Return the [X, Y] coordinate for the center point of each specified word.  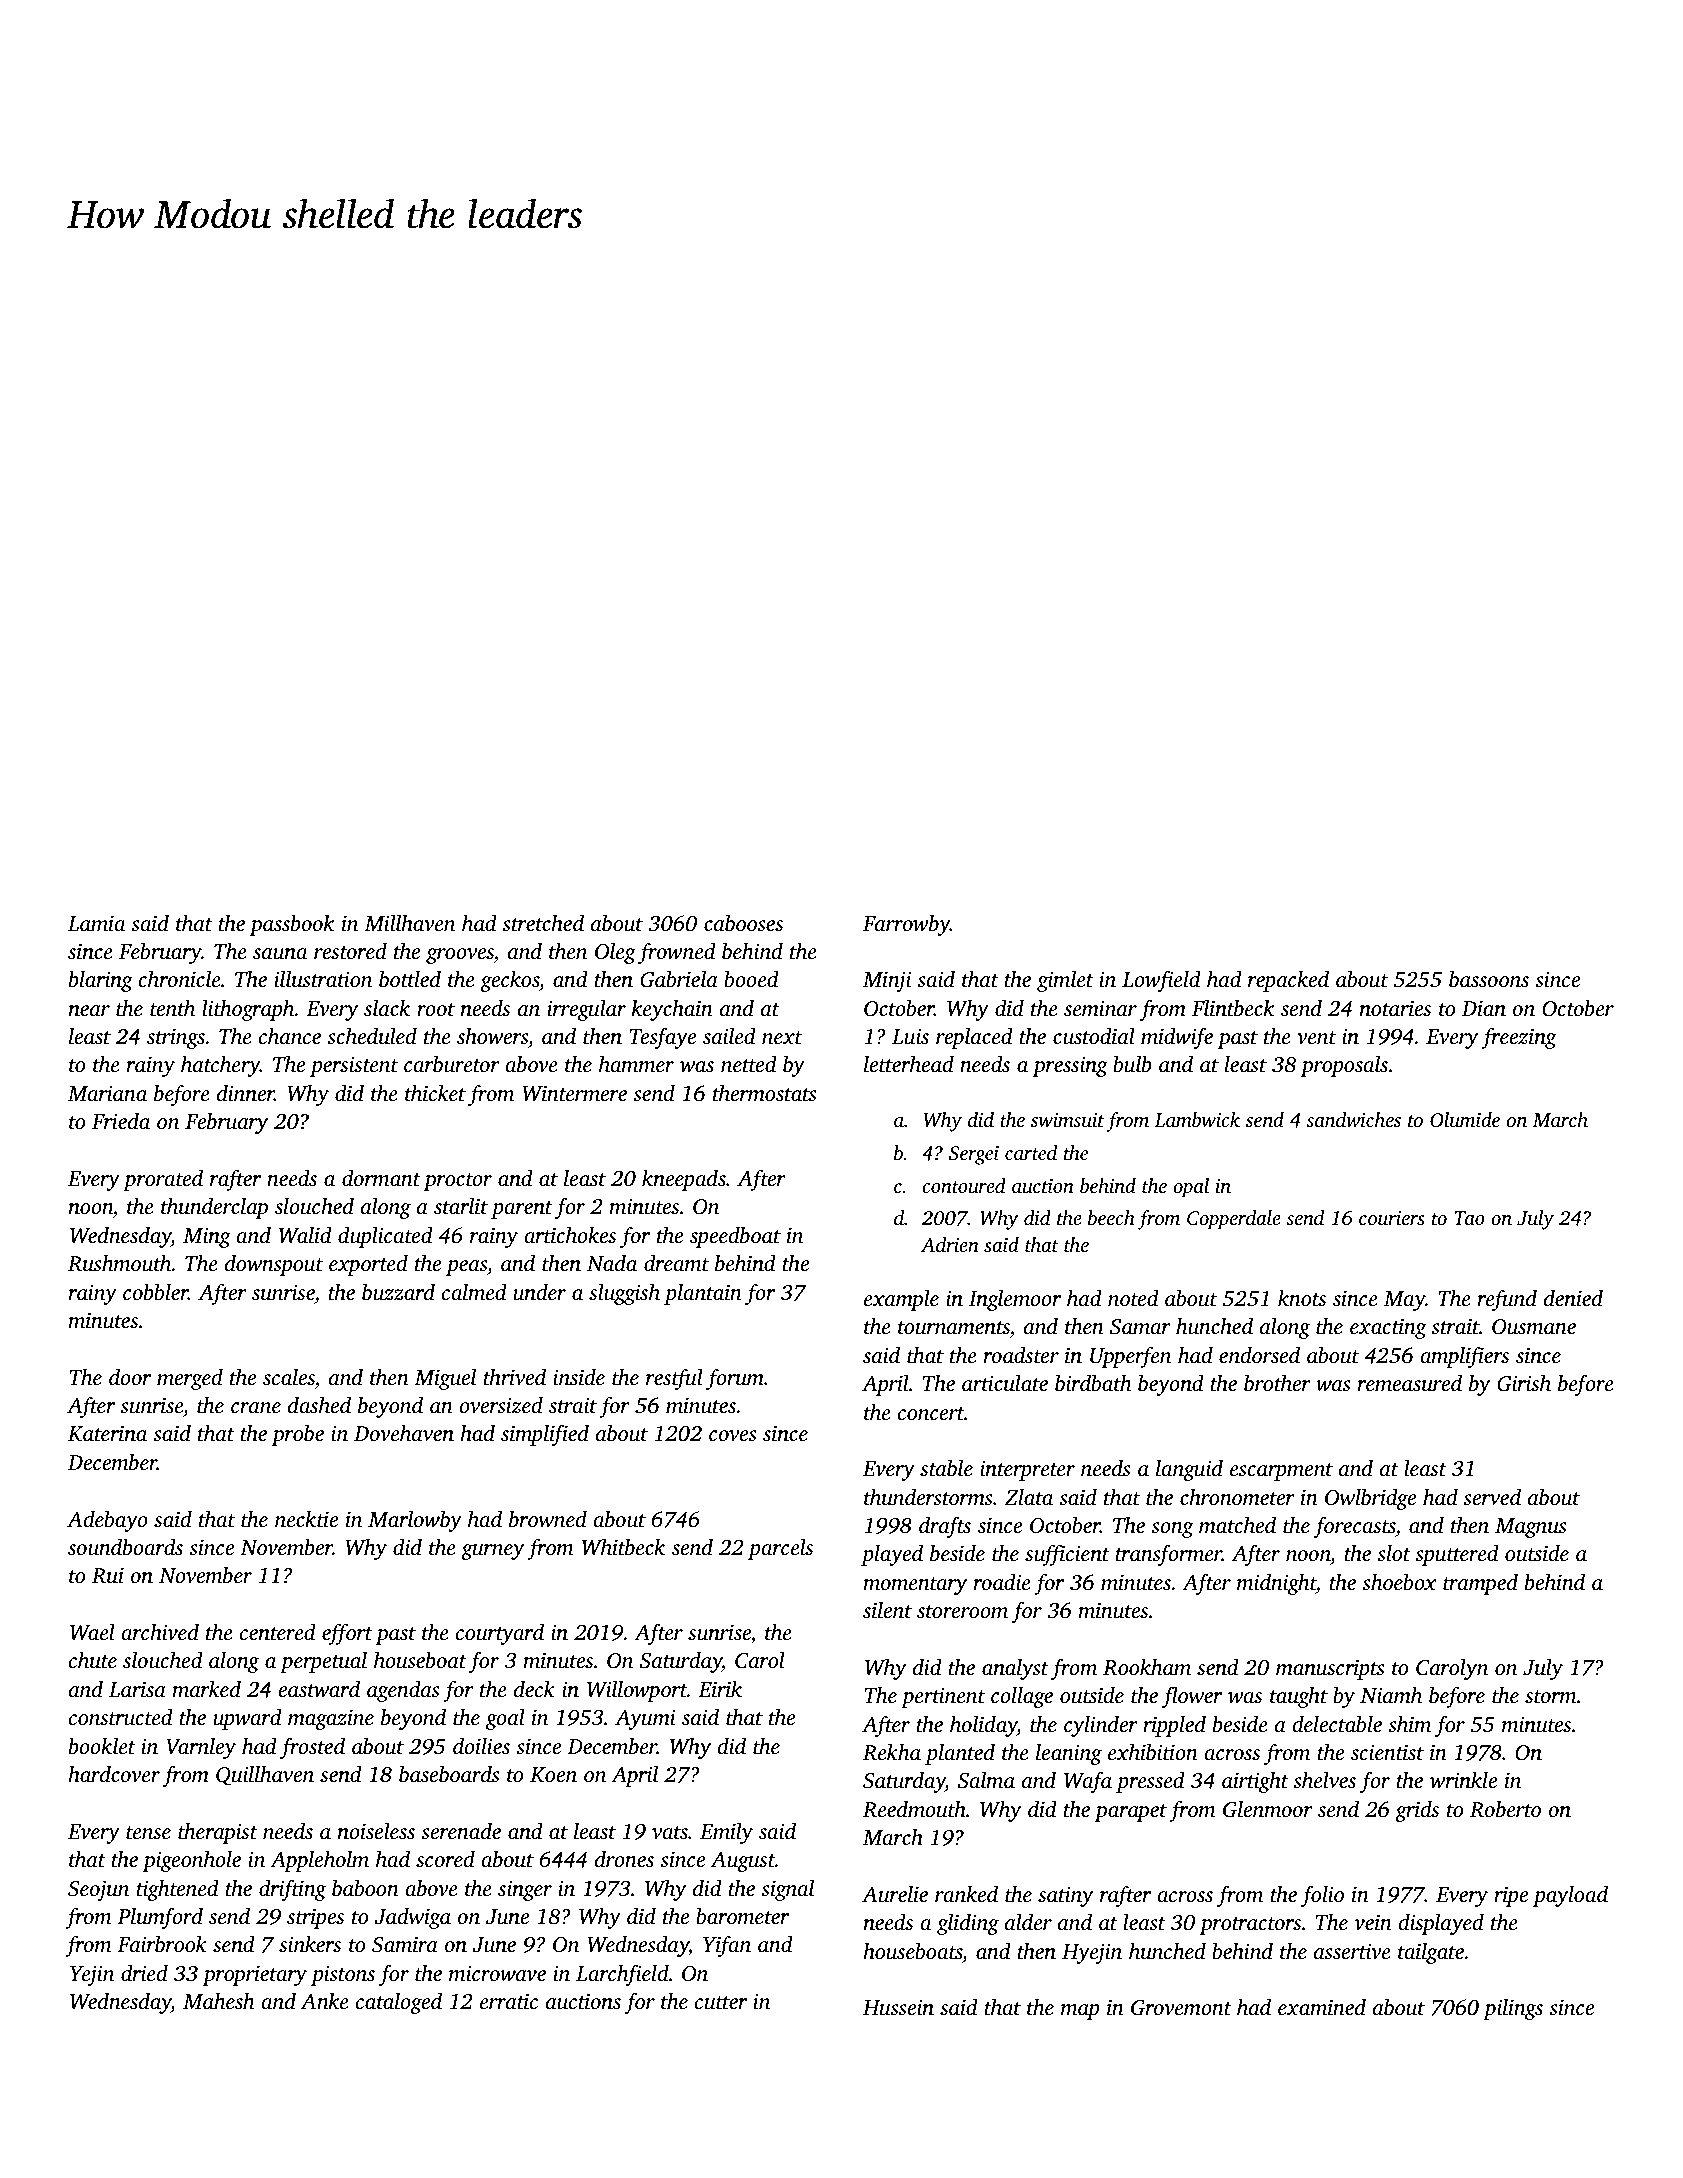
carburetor [452, 1064]
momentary [915, 1586]
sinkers [310, 1944]
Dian [1484, 1008]
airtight [1255, 1782]
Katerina [107, 1433]
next [782, 1037]
